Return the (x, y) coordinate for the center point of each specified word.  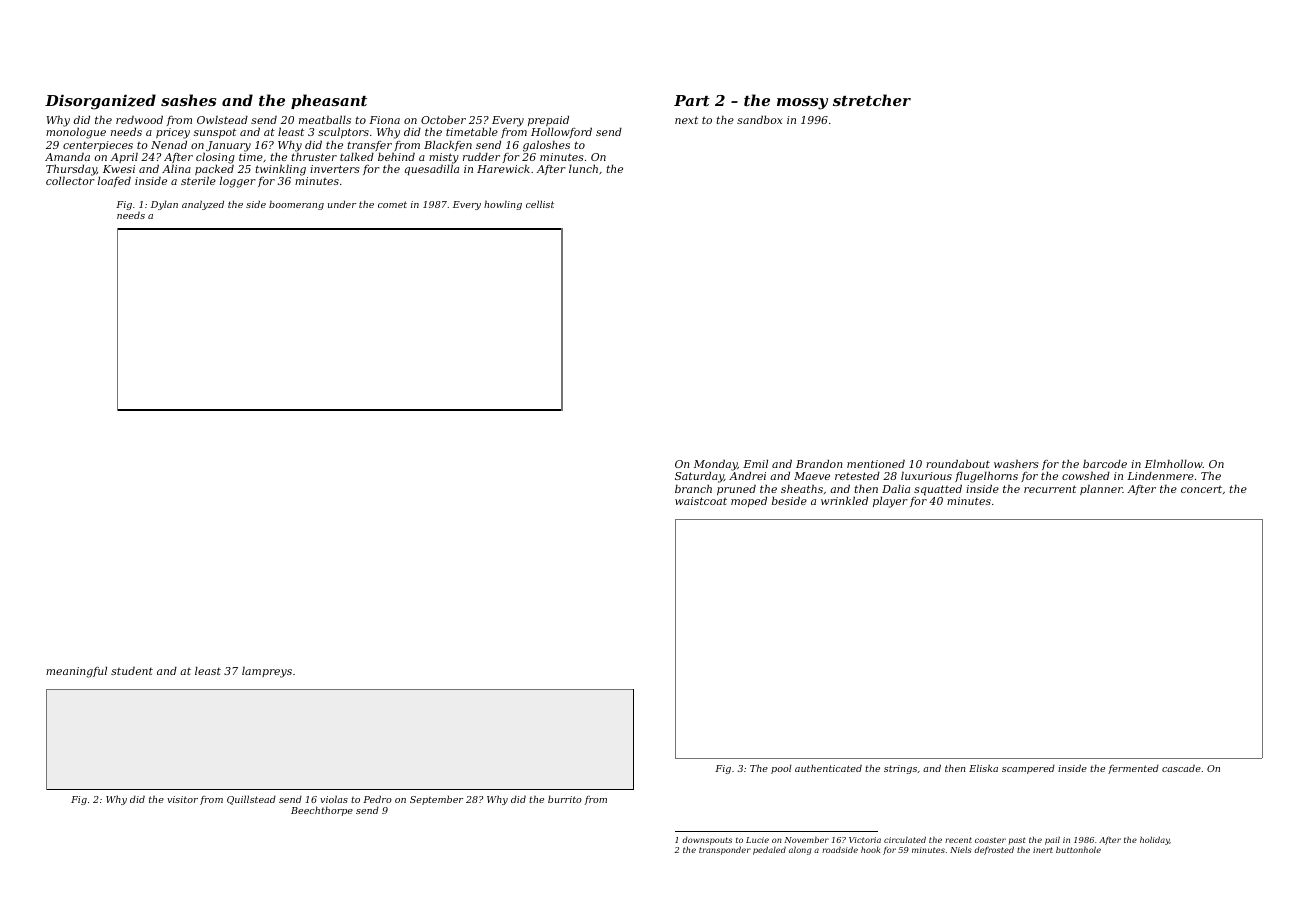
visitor (182, 799)
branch (693, 488)
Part (692, 100)
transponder (725, 850)
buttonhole (1078, 849)
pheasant (329, 101)
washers (1016, 463)
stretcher (872, 100)
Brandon (819, 463)
